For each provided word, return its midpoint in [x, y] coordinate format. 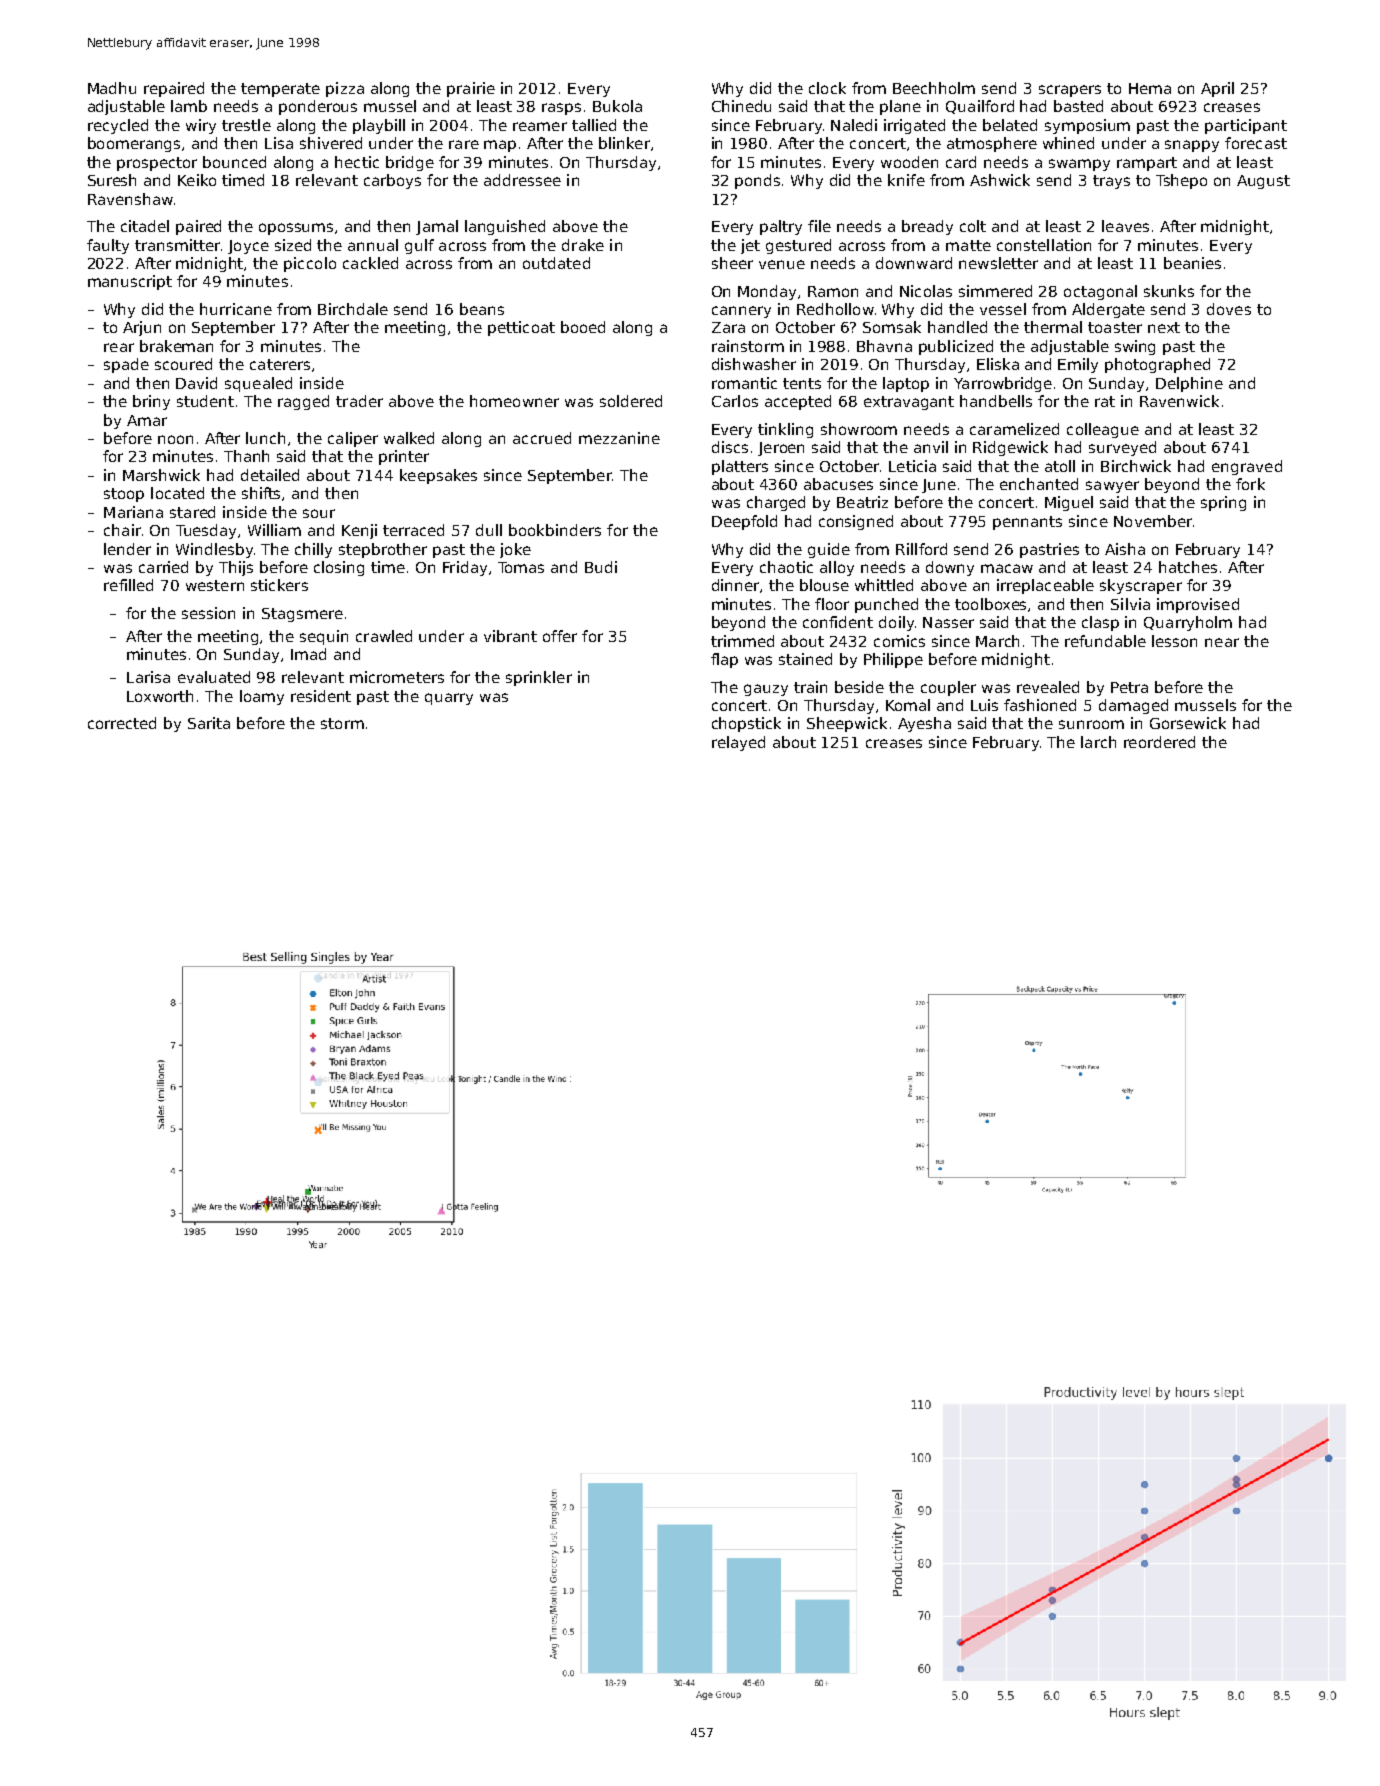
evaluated [214, 677]
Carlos [735, 401]
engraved [1247, 467]
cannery [741, 312]
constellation [1044, 245]
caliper [353, 439]
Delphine [1189, 384]
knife [906, 180]
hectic [357, 162]
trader [359, 401]
